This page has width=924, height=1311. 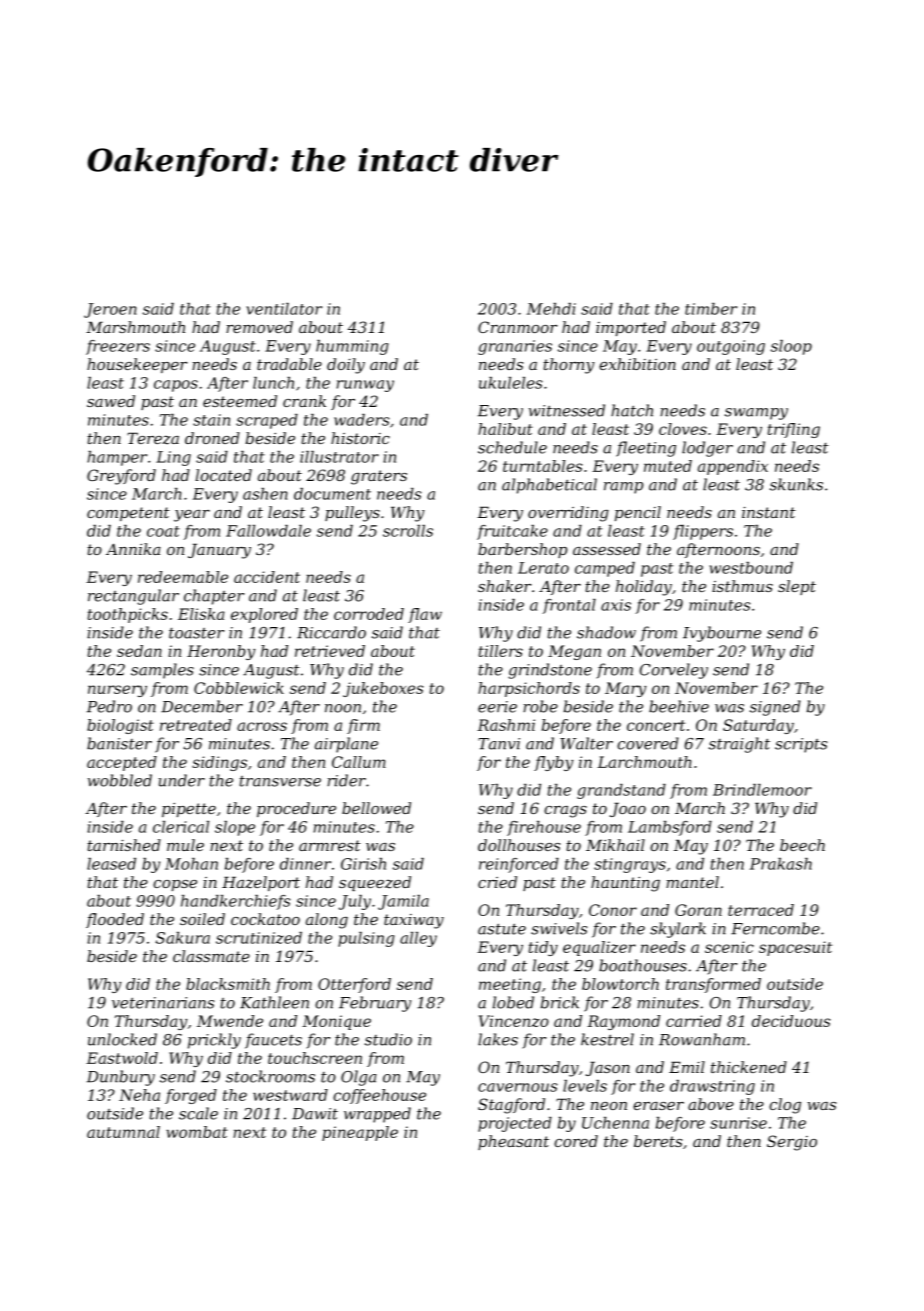 I want to click on autumnal, so click(x=123, y=1132).
